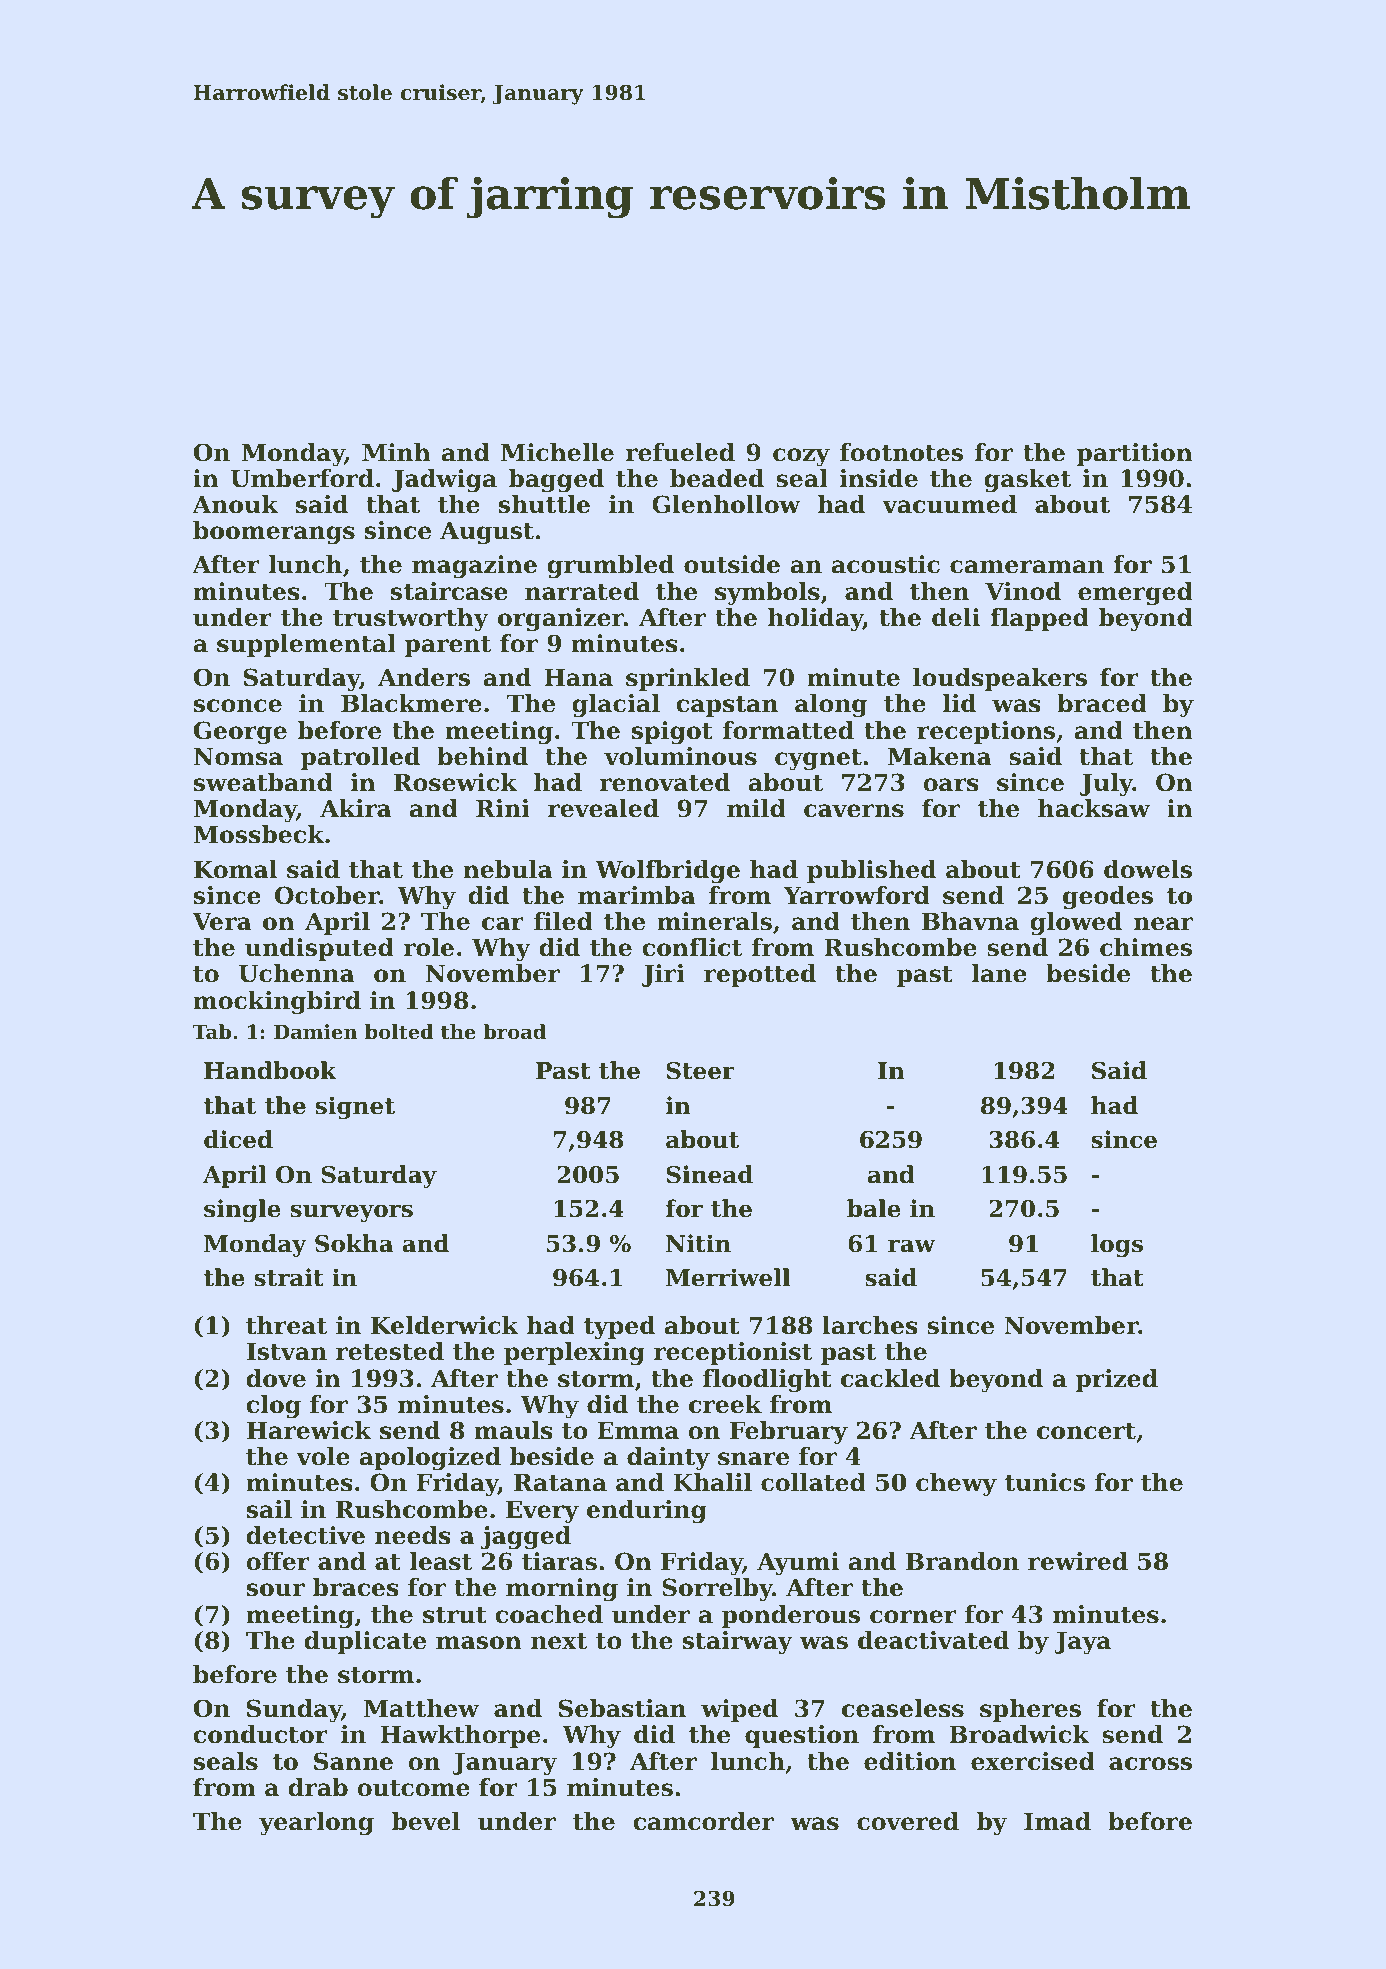 The height and width of the screenshot is (1969, 1386). I want to click on threat, so click(286, 1325).
